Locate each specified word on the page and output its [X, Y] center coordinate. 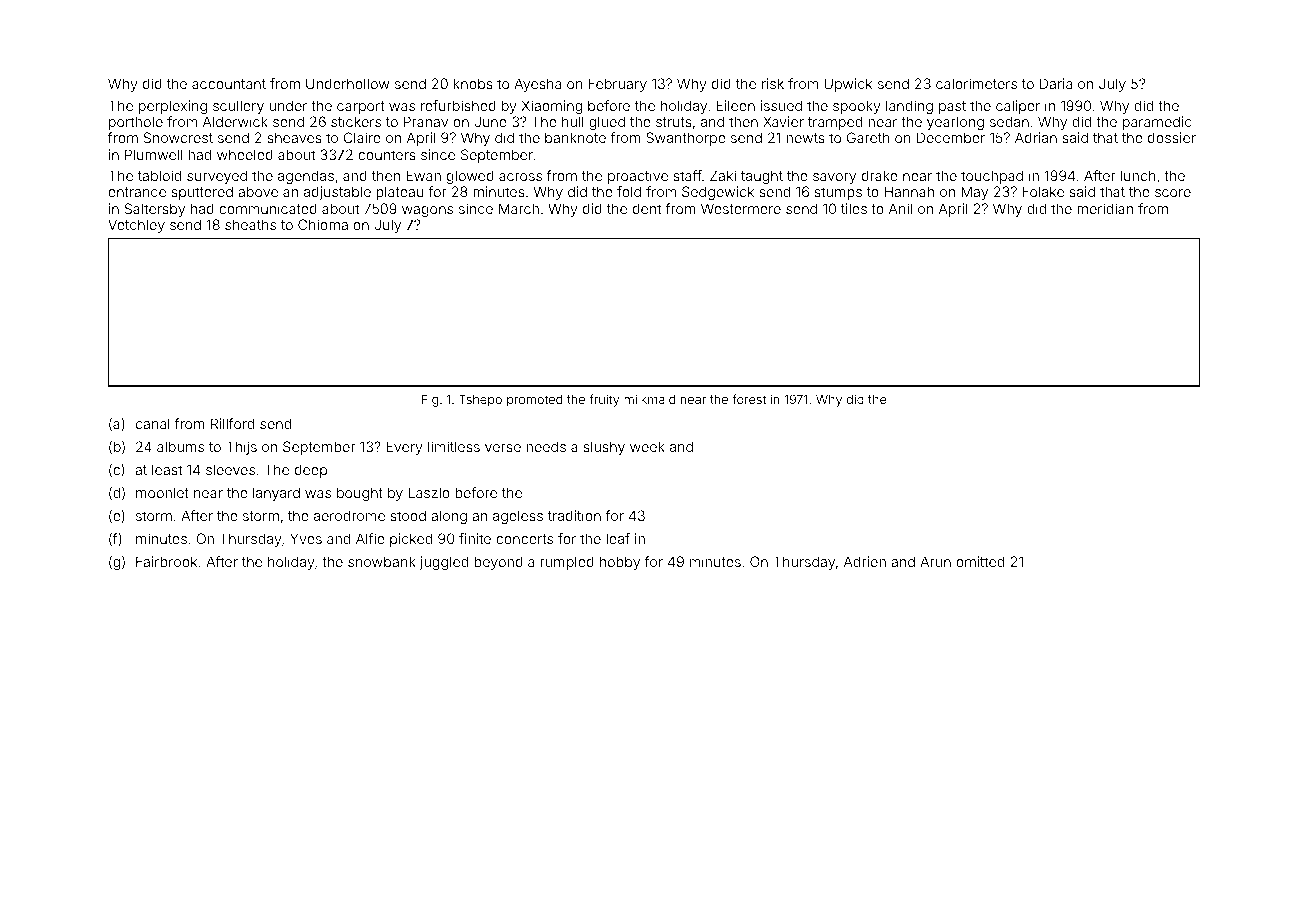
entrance [137, 192]
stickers [356, 121]
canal [153, 424]
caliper [1018, 107]
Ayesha [537, 85]
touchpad [992, 177]
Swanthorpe [686, 139]
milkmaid [649, 399]
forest [749, 399]
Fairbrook [166, 561]
